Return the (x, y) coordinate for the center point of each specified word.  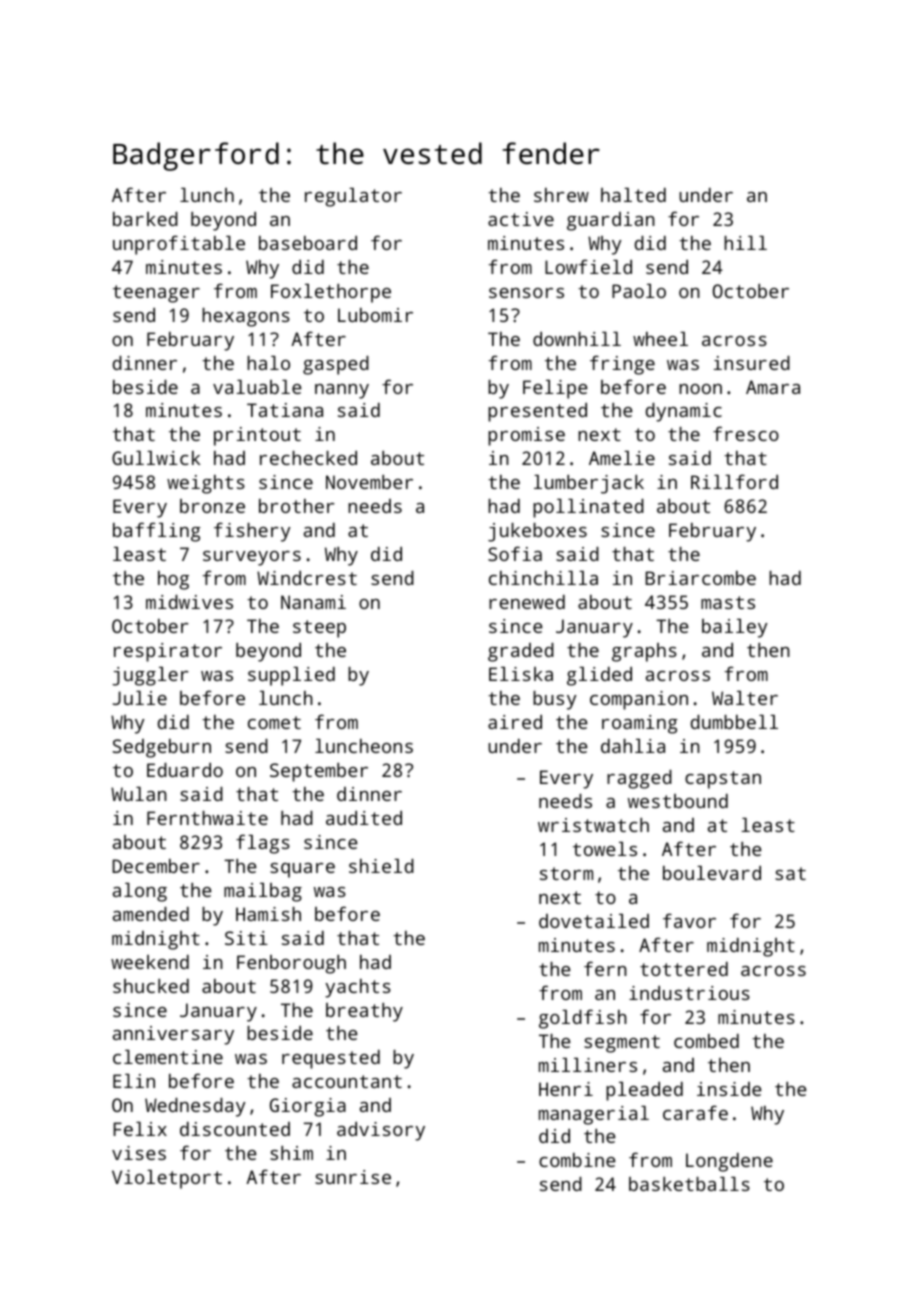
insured (752, 363)
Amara (773, 387)
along (140, 892)
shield (381, 866)
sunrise (353, 1177)
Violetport (167, 1179)
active (521, 219)
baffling (157, 532)
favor (689, 920)
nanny (342, 391)
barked (145, 219)
